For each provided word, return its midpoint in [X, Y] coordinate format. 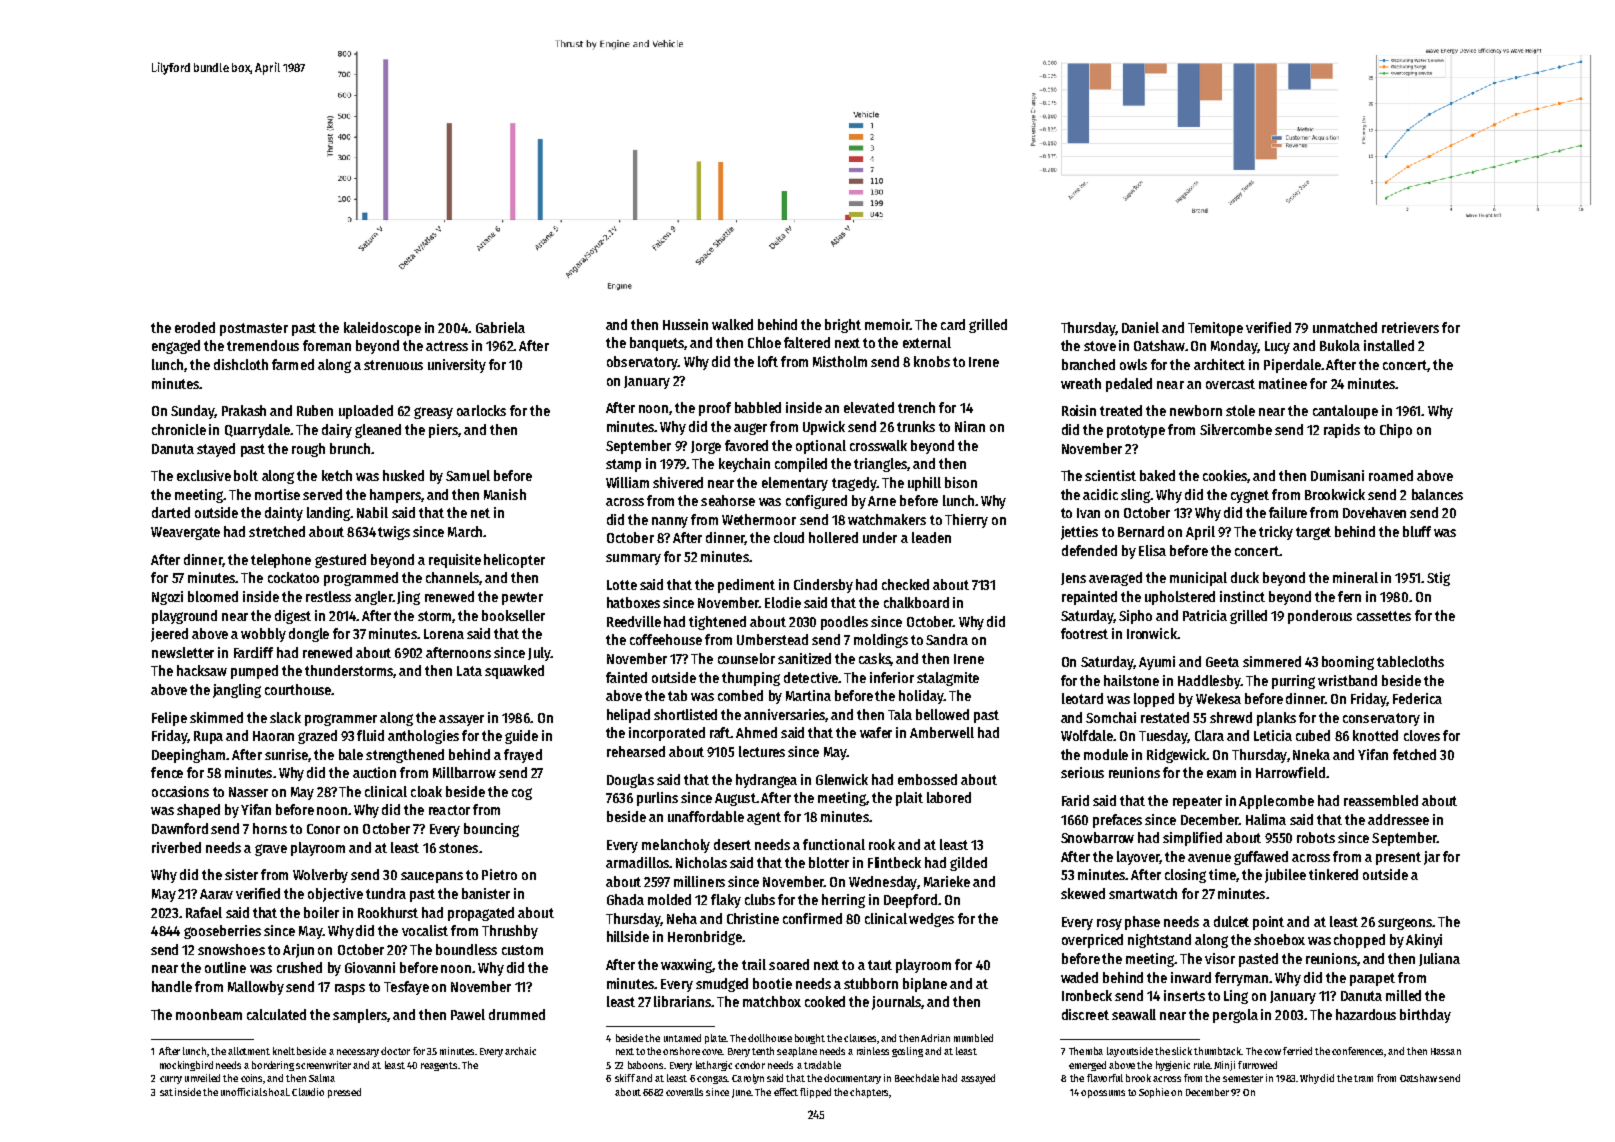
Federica [1417, 698]
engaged [176, 347]
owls [1133, 364]
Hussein [685, 324]
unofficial [241, 1092]
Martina [808, 695]
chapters [869, 1093]
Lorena [444, 634]
